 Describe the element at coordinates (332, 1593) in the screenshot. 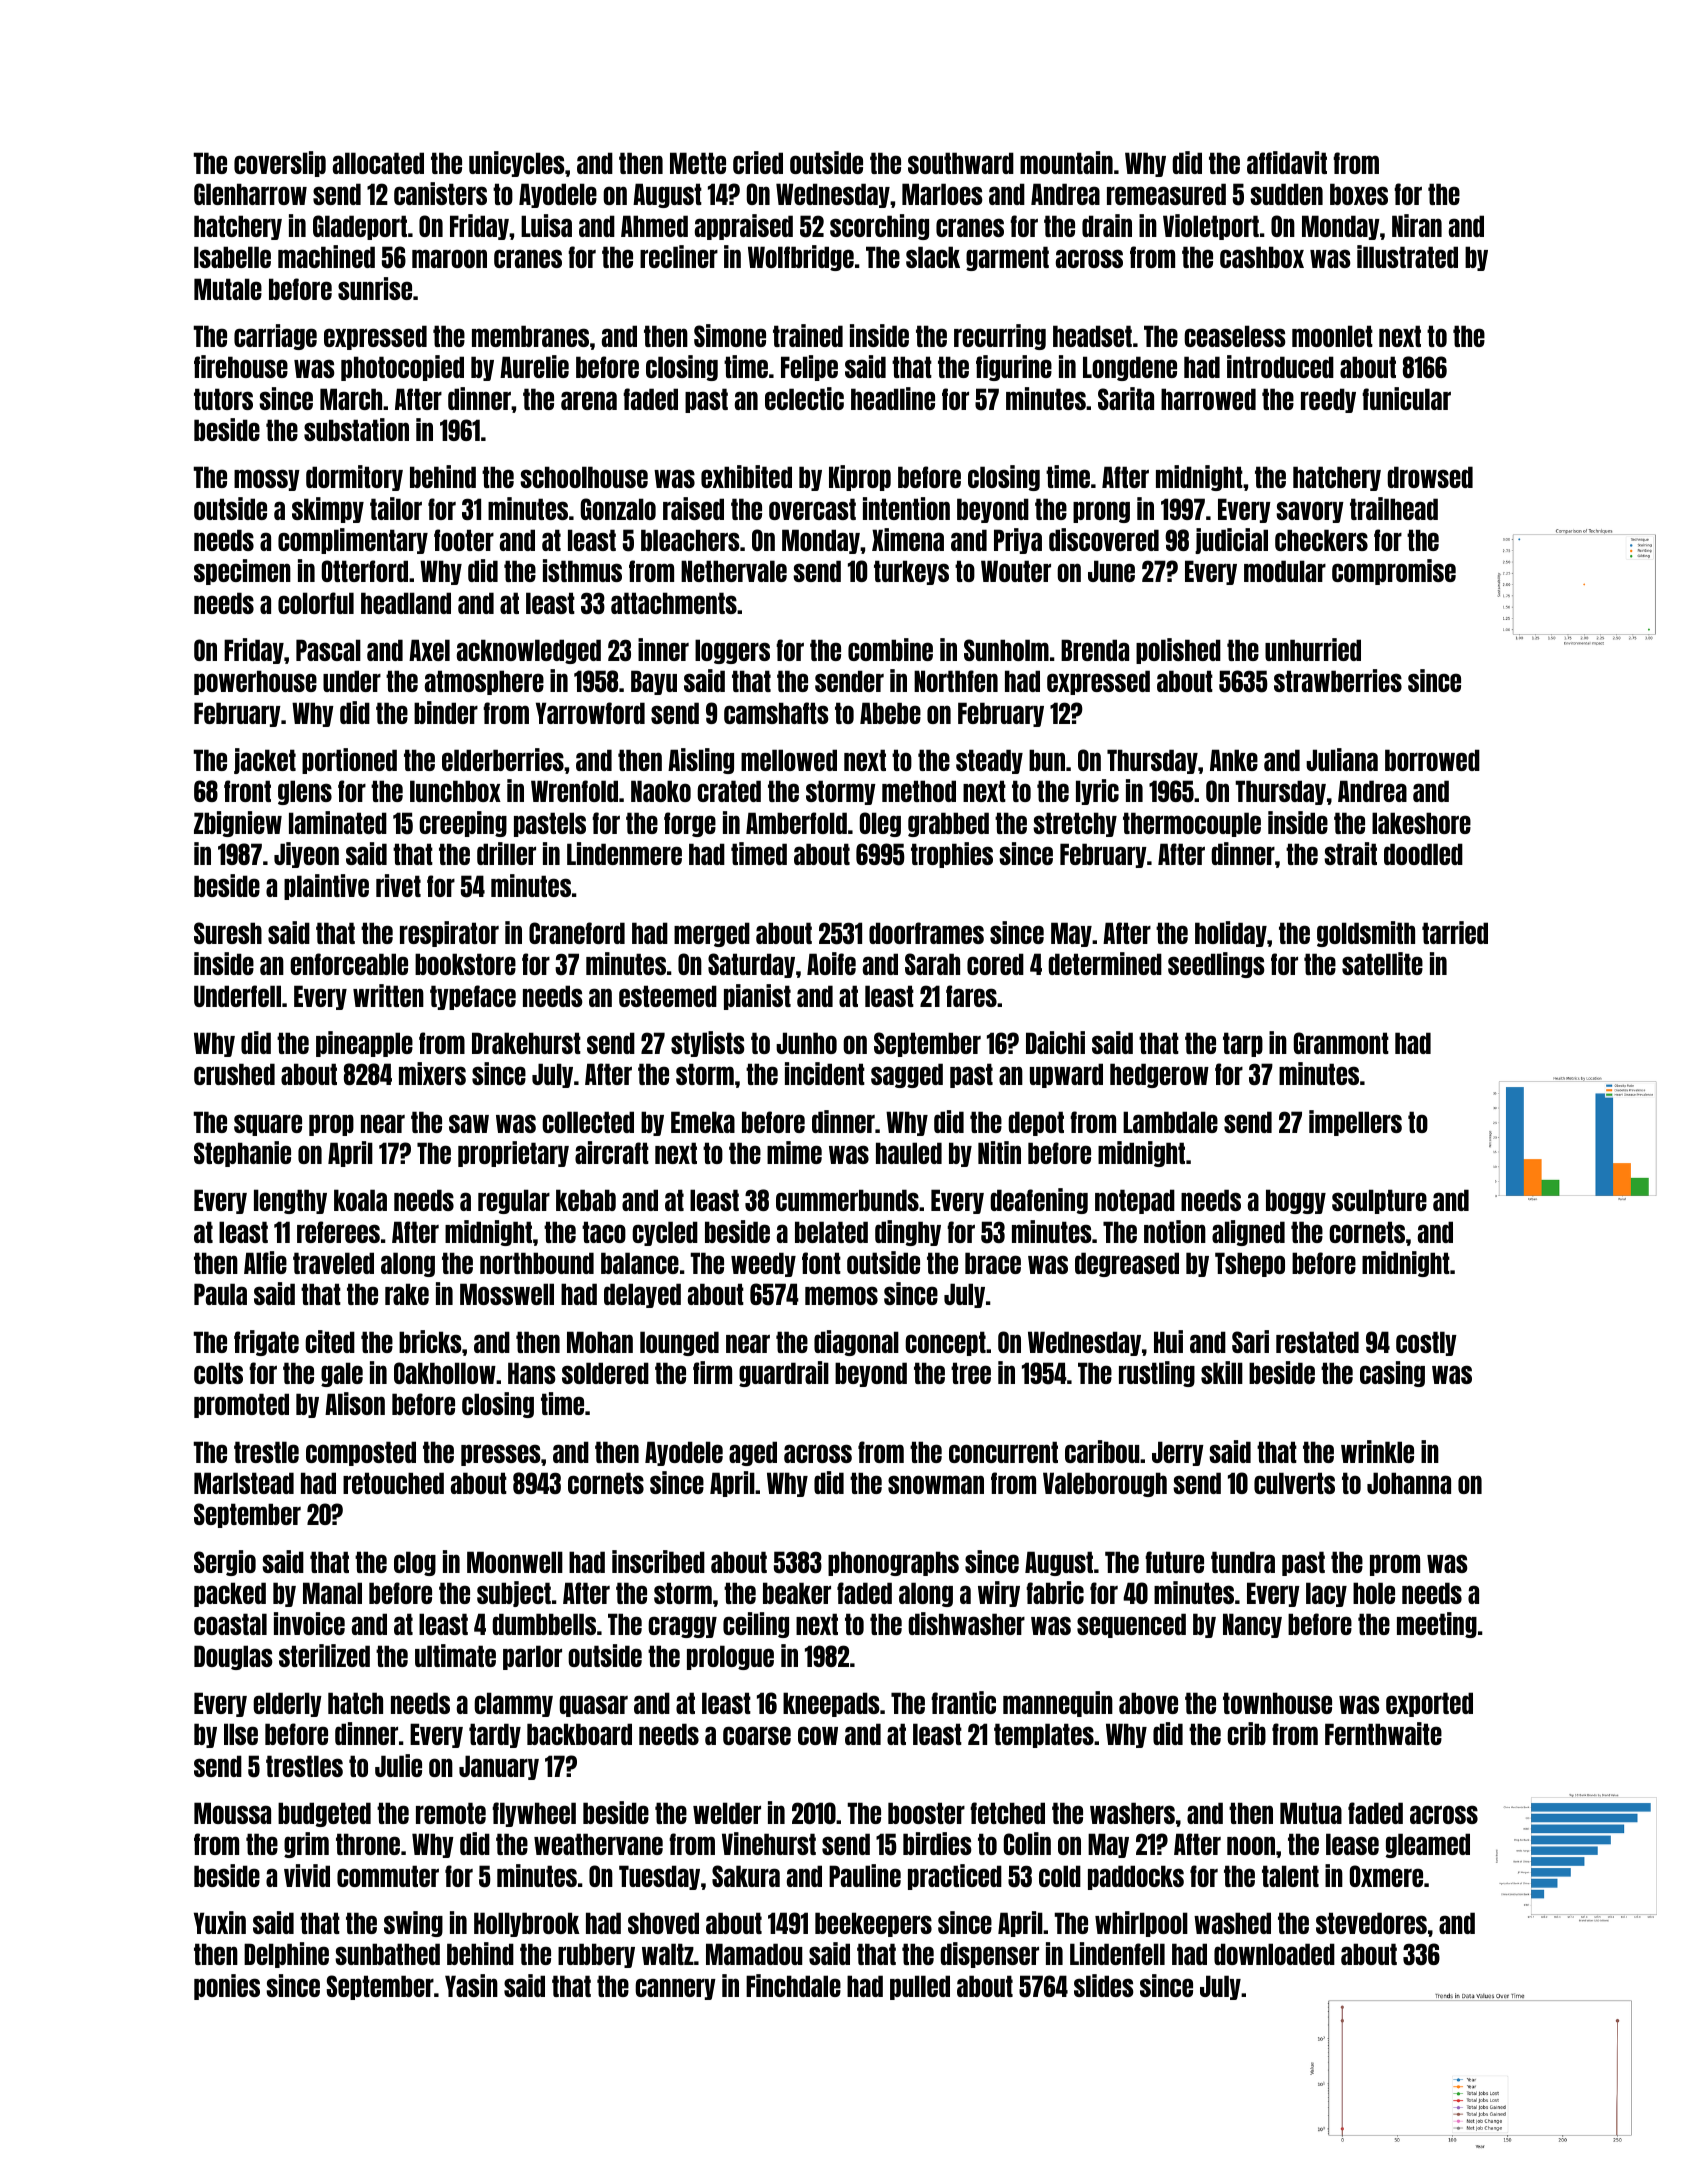

I see `Manal` at that location.
